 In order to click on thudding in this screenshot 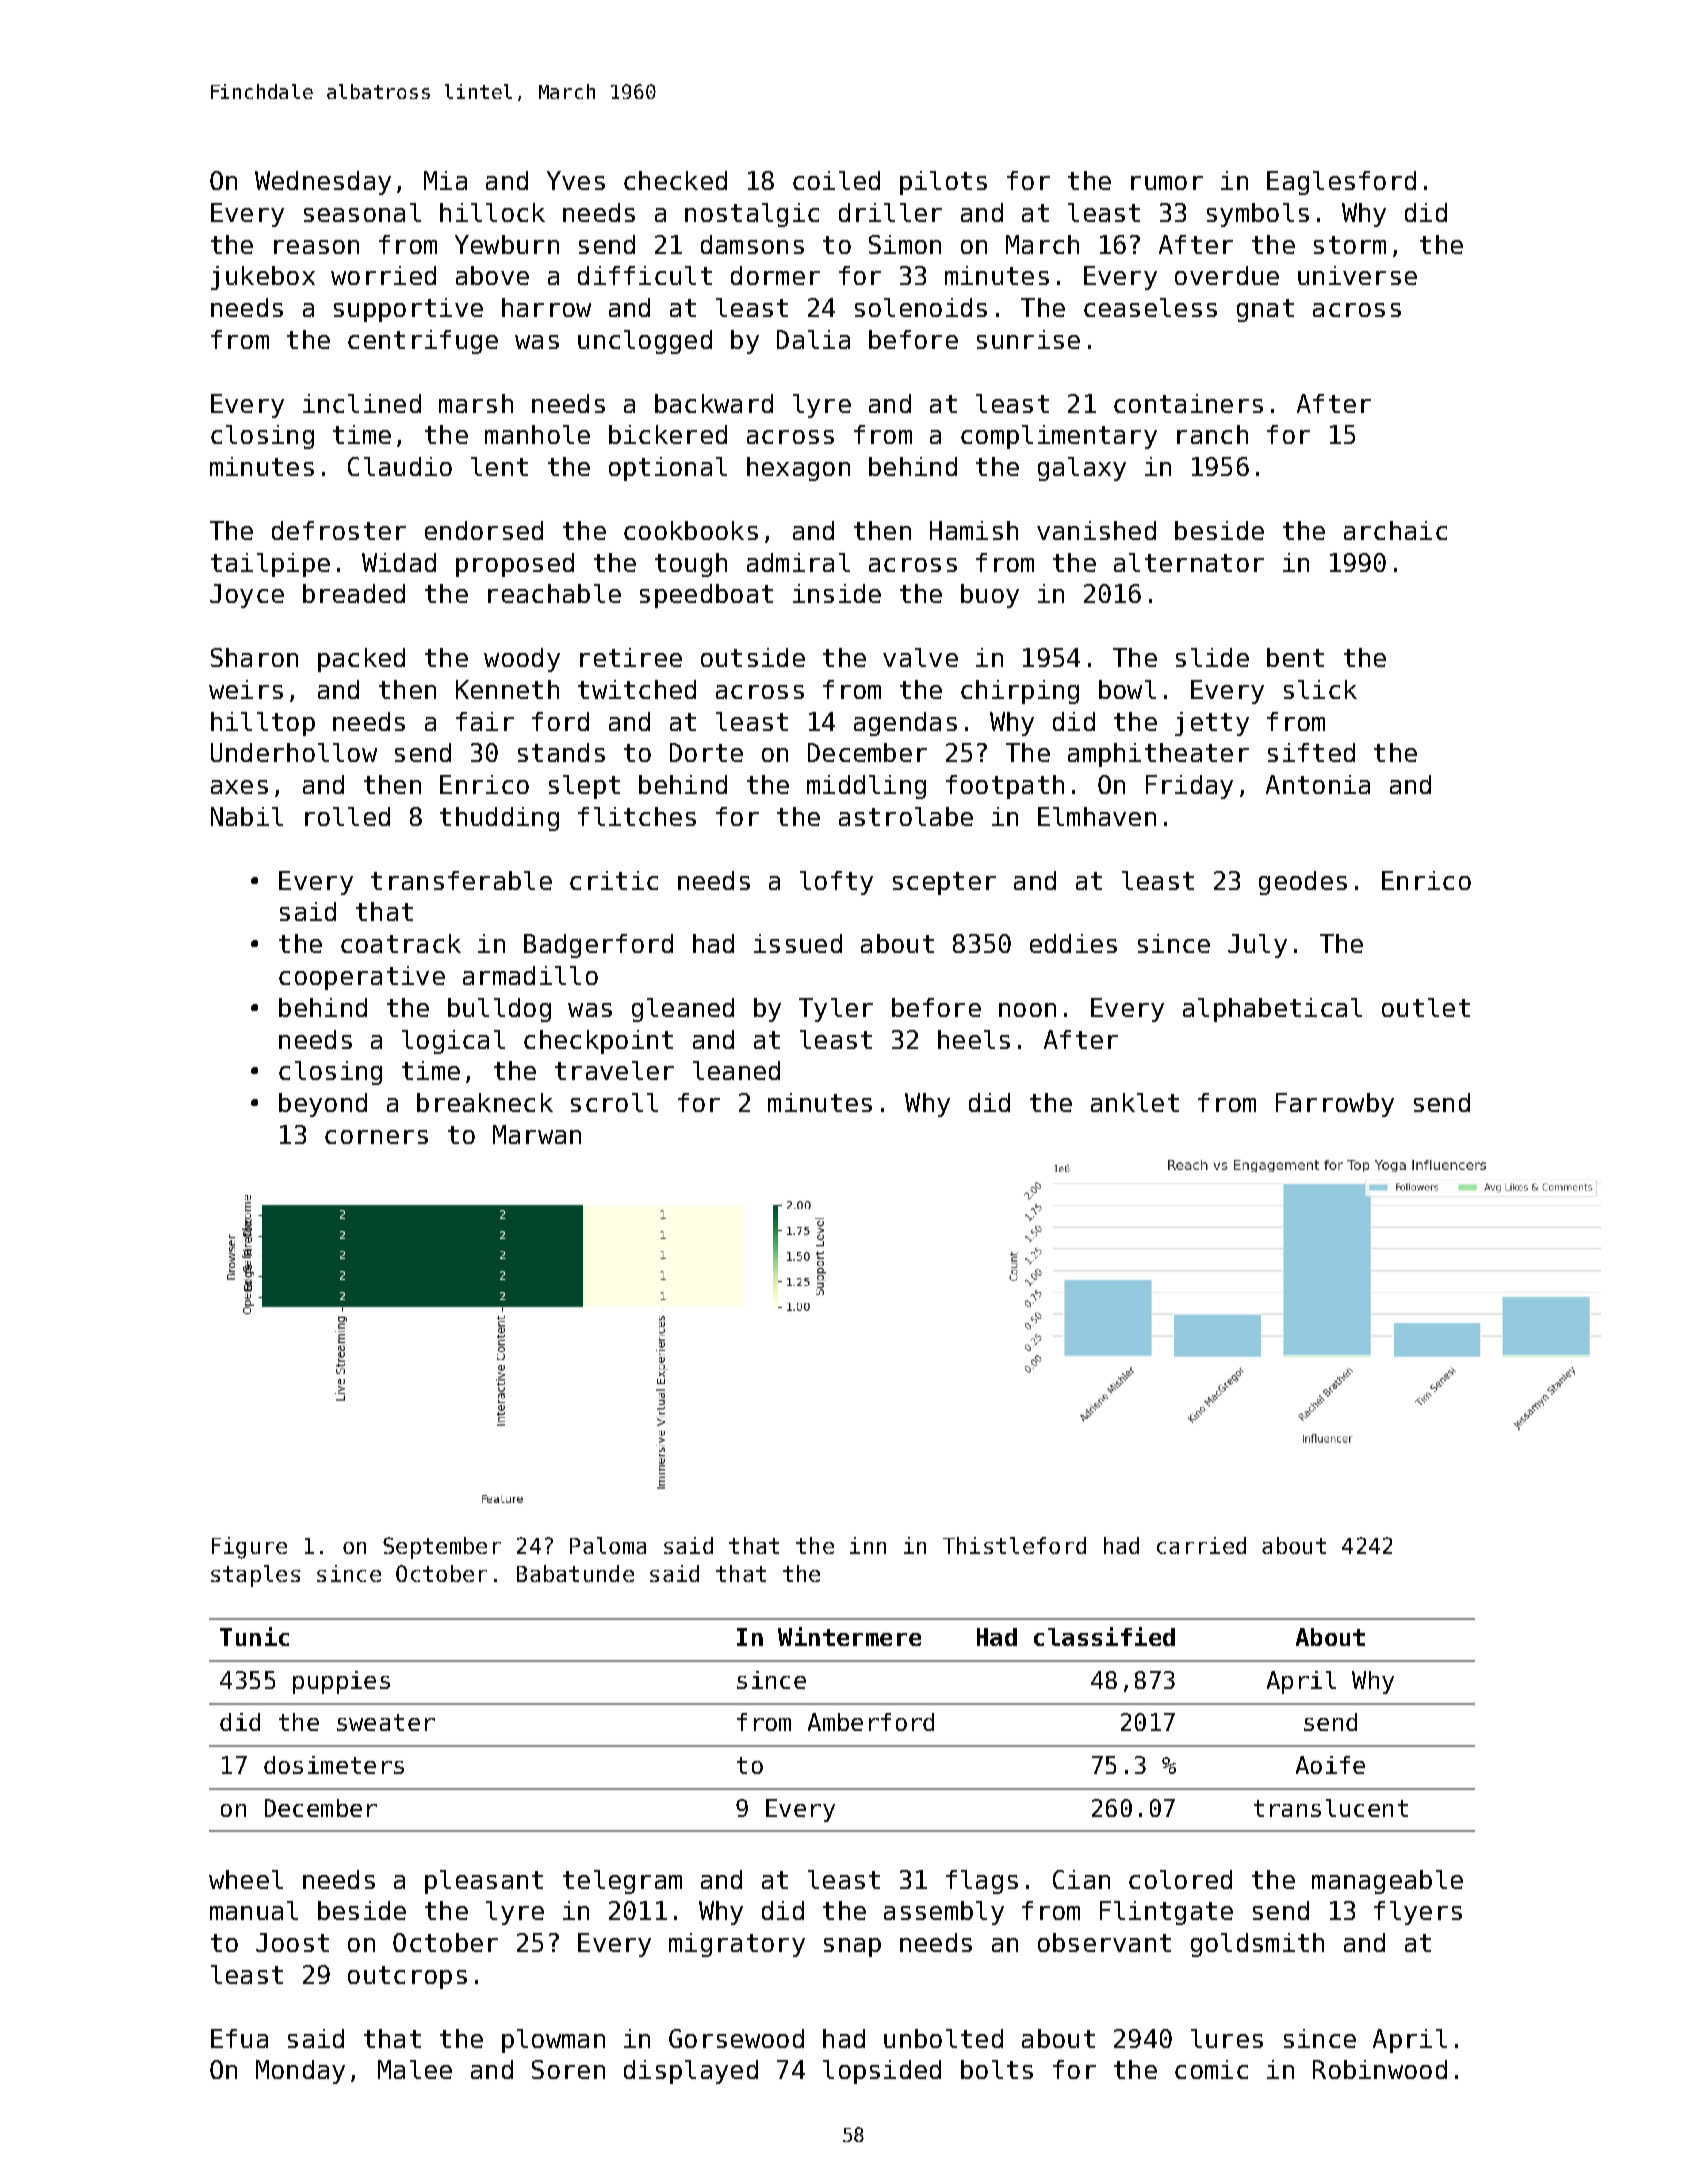, I will do `click(499, 819)`.
